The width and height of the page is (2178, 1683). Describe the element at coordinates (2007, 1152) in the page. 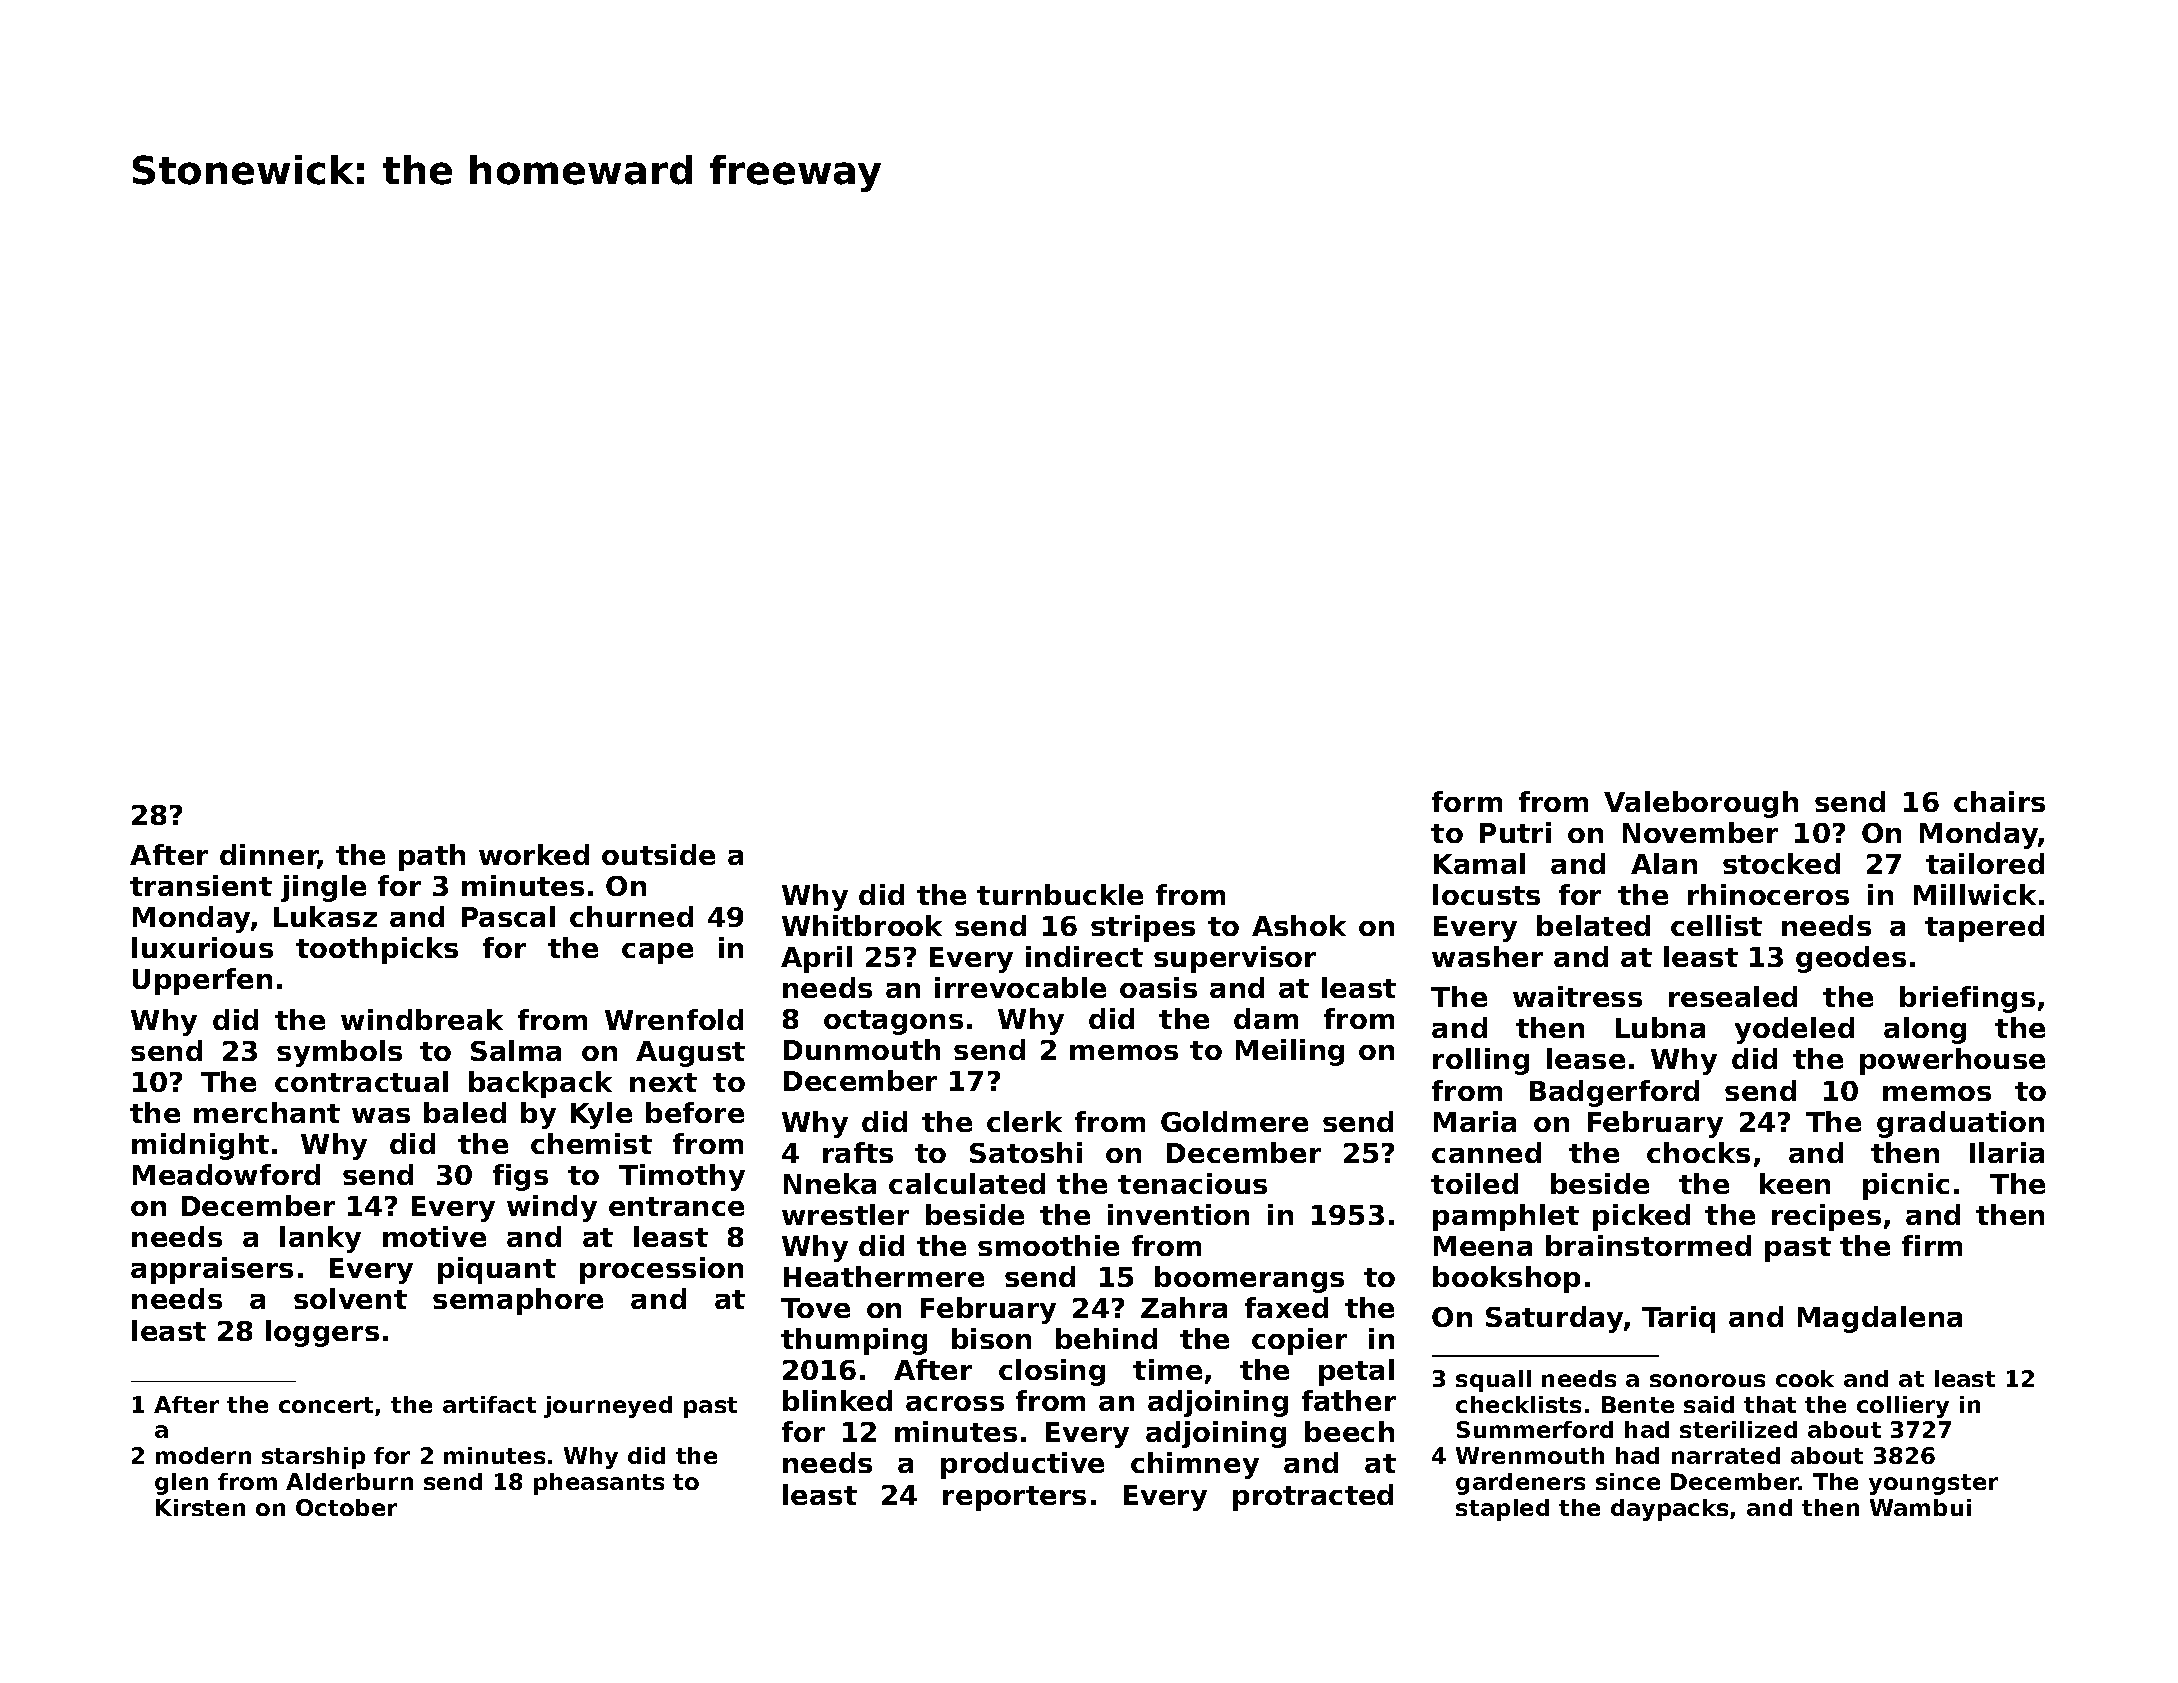

I see `Ilaria` at that location.
